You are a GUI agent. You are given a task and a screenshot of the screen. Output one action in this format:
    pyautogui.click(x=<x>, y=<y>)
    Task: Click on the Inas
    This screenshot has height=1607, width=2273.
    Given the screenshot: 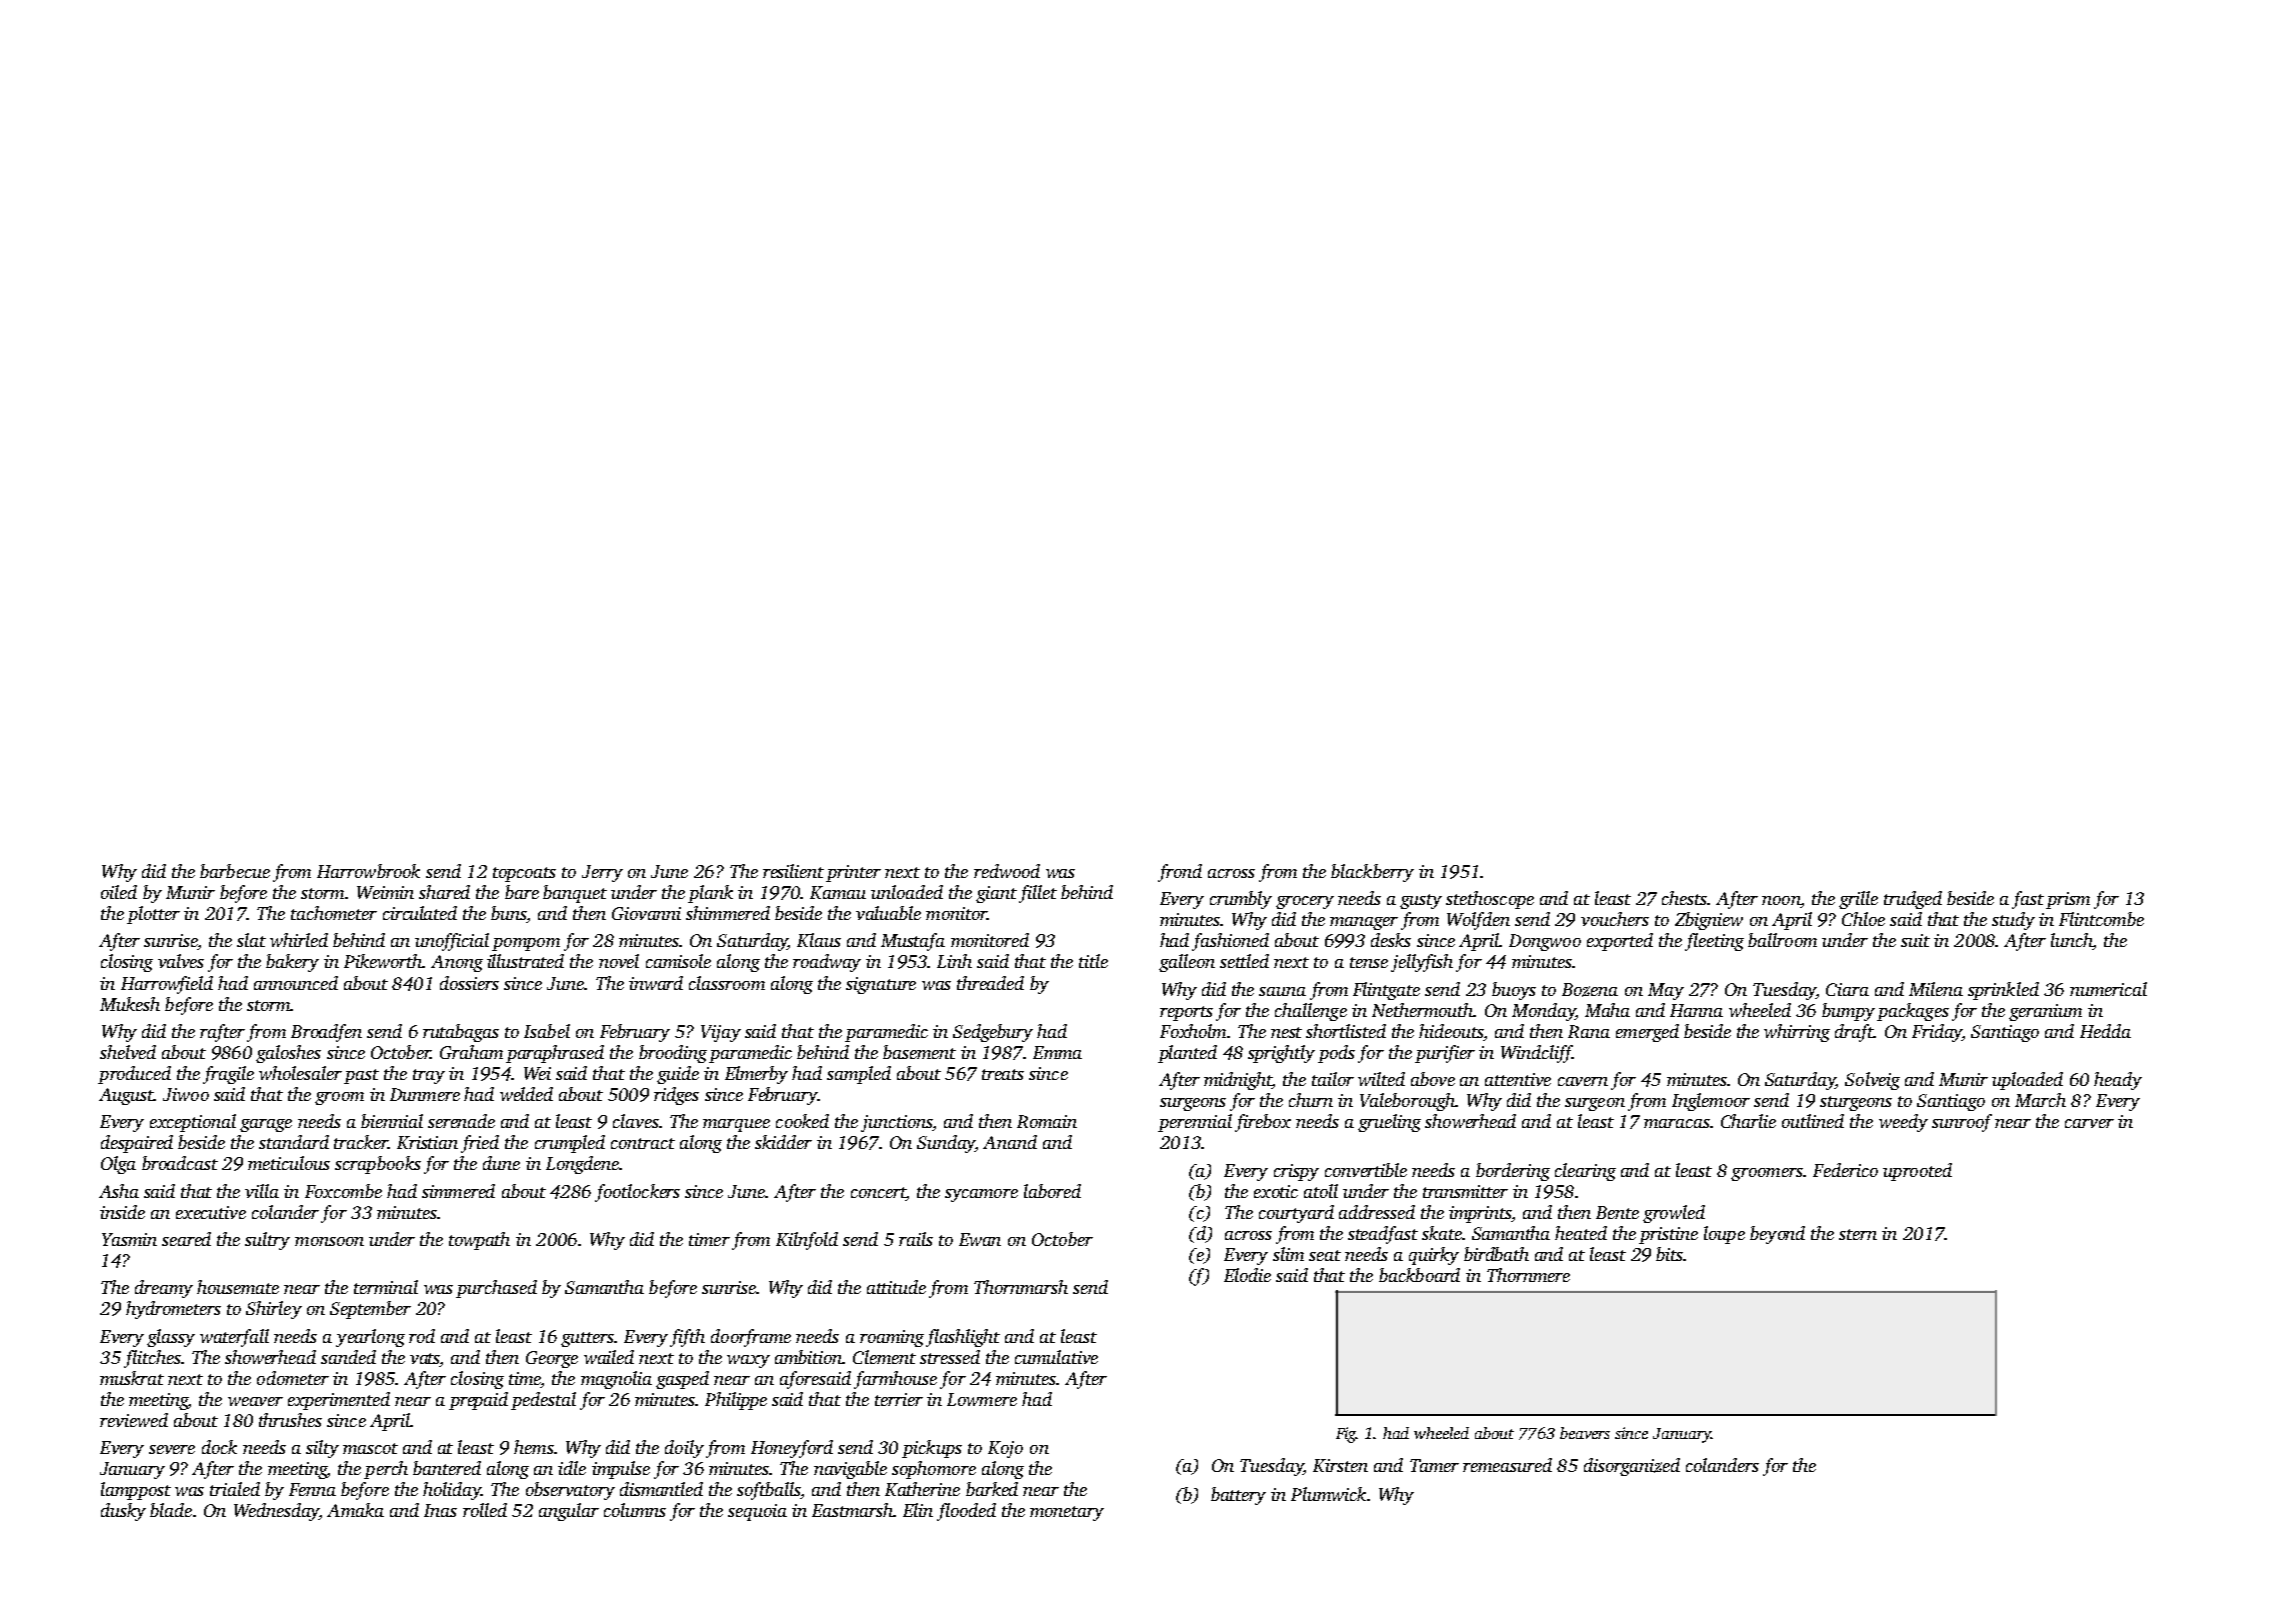 What is the action you would take?
    pyautogui.click(x=440, y=1510)
